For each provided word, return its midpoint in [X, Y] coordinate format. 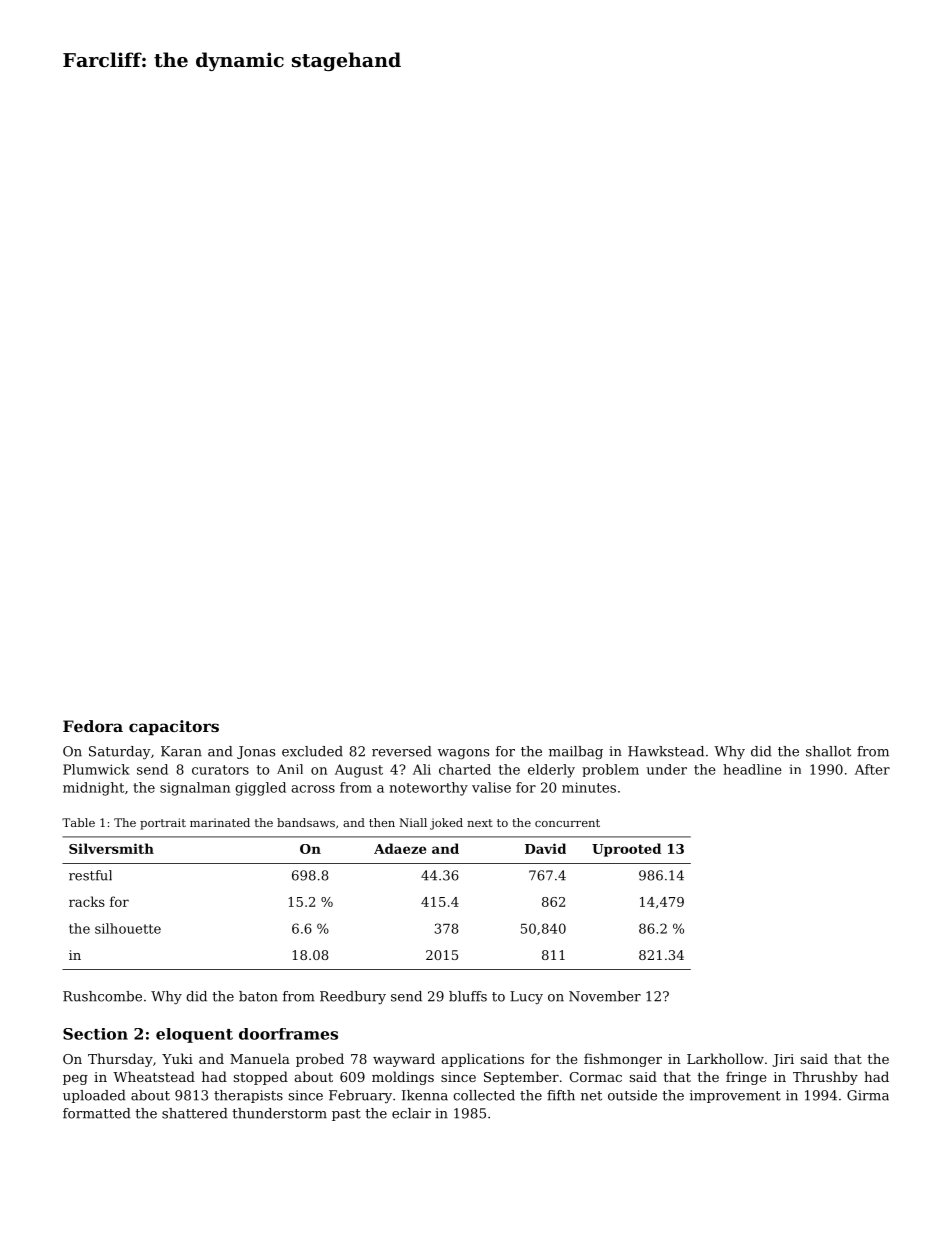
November [605, 996]
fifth [561, 1095]
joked [446, 824]
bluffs [468, 996]
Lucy [526, 997]
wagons [463, 754]
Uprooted [626, 850]
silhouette [128, 928]
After [872, 769]
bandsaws [306, 822]
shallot [828, 751]
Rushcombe [102, 996]
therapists [248, 1096]
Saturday [120, 753]
